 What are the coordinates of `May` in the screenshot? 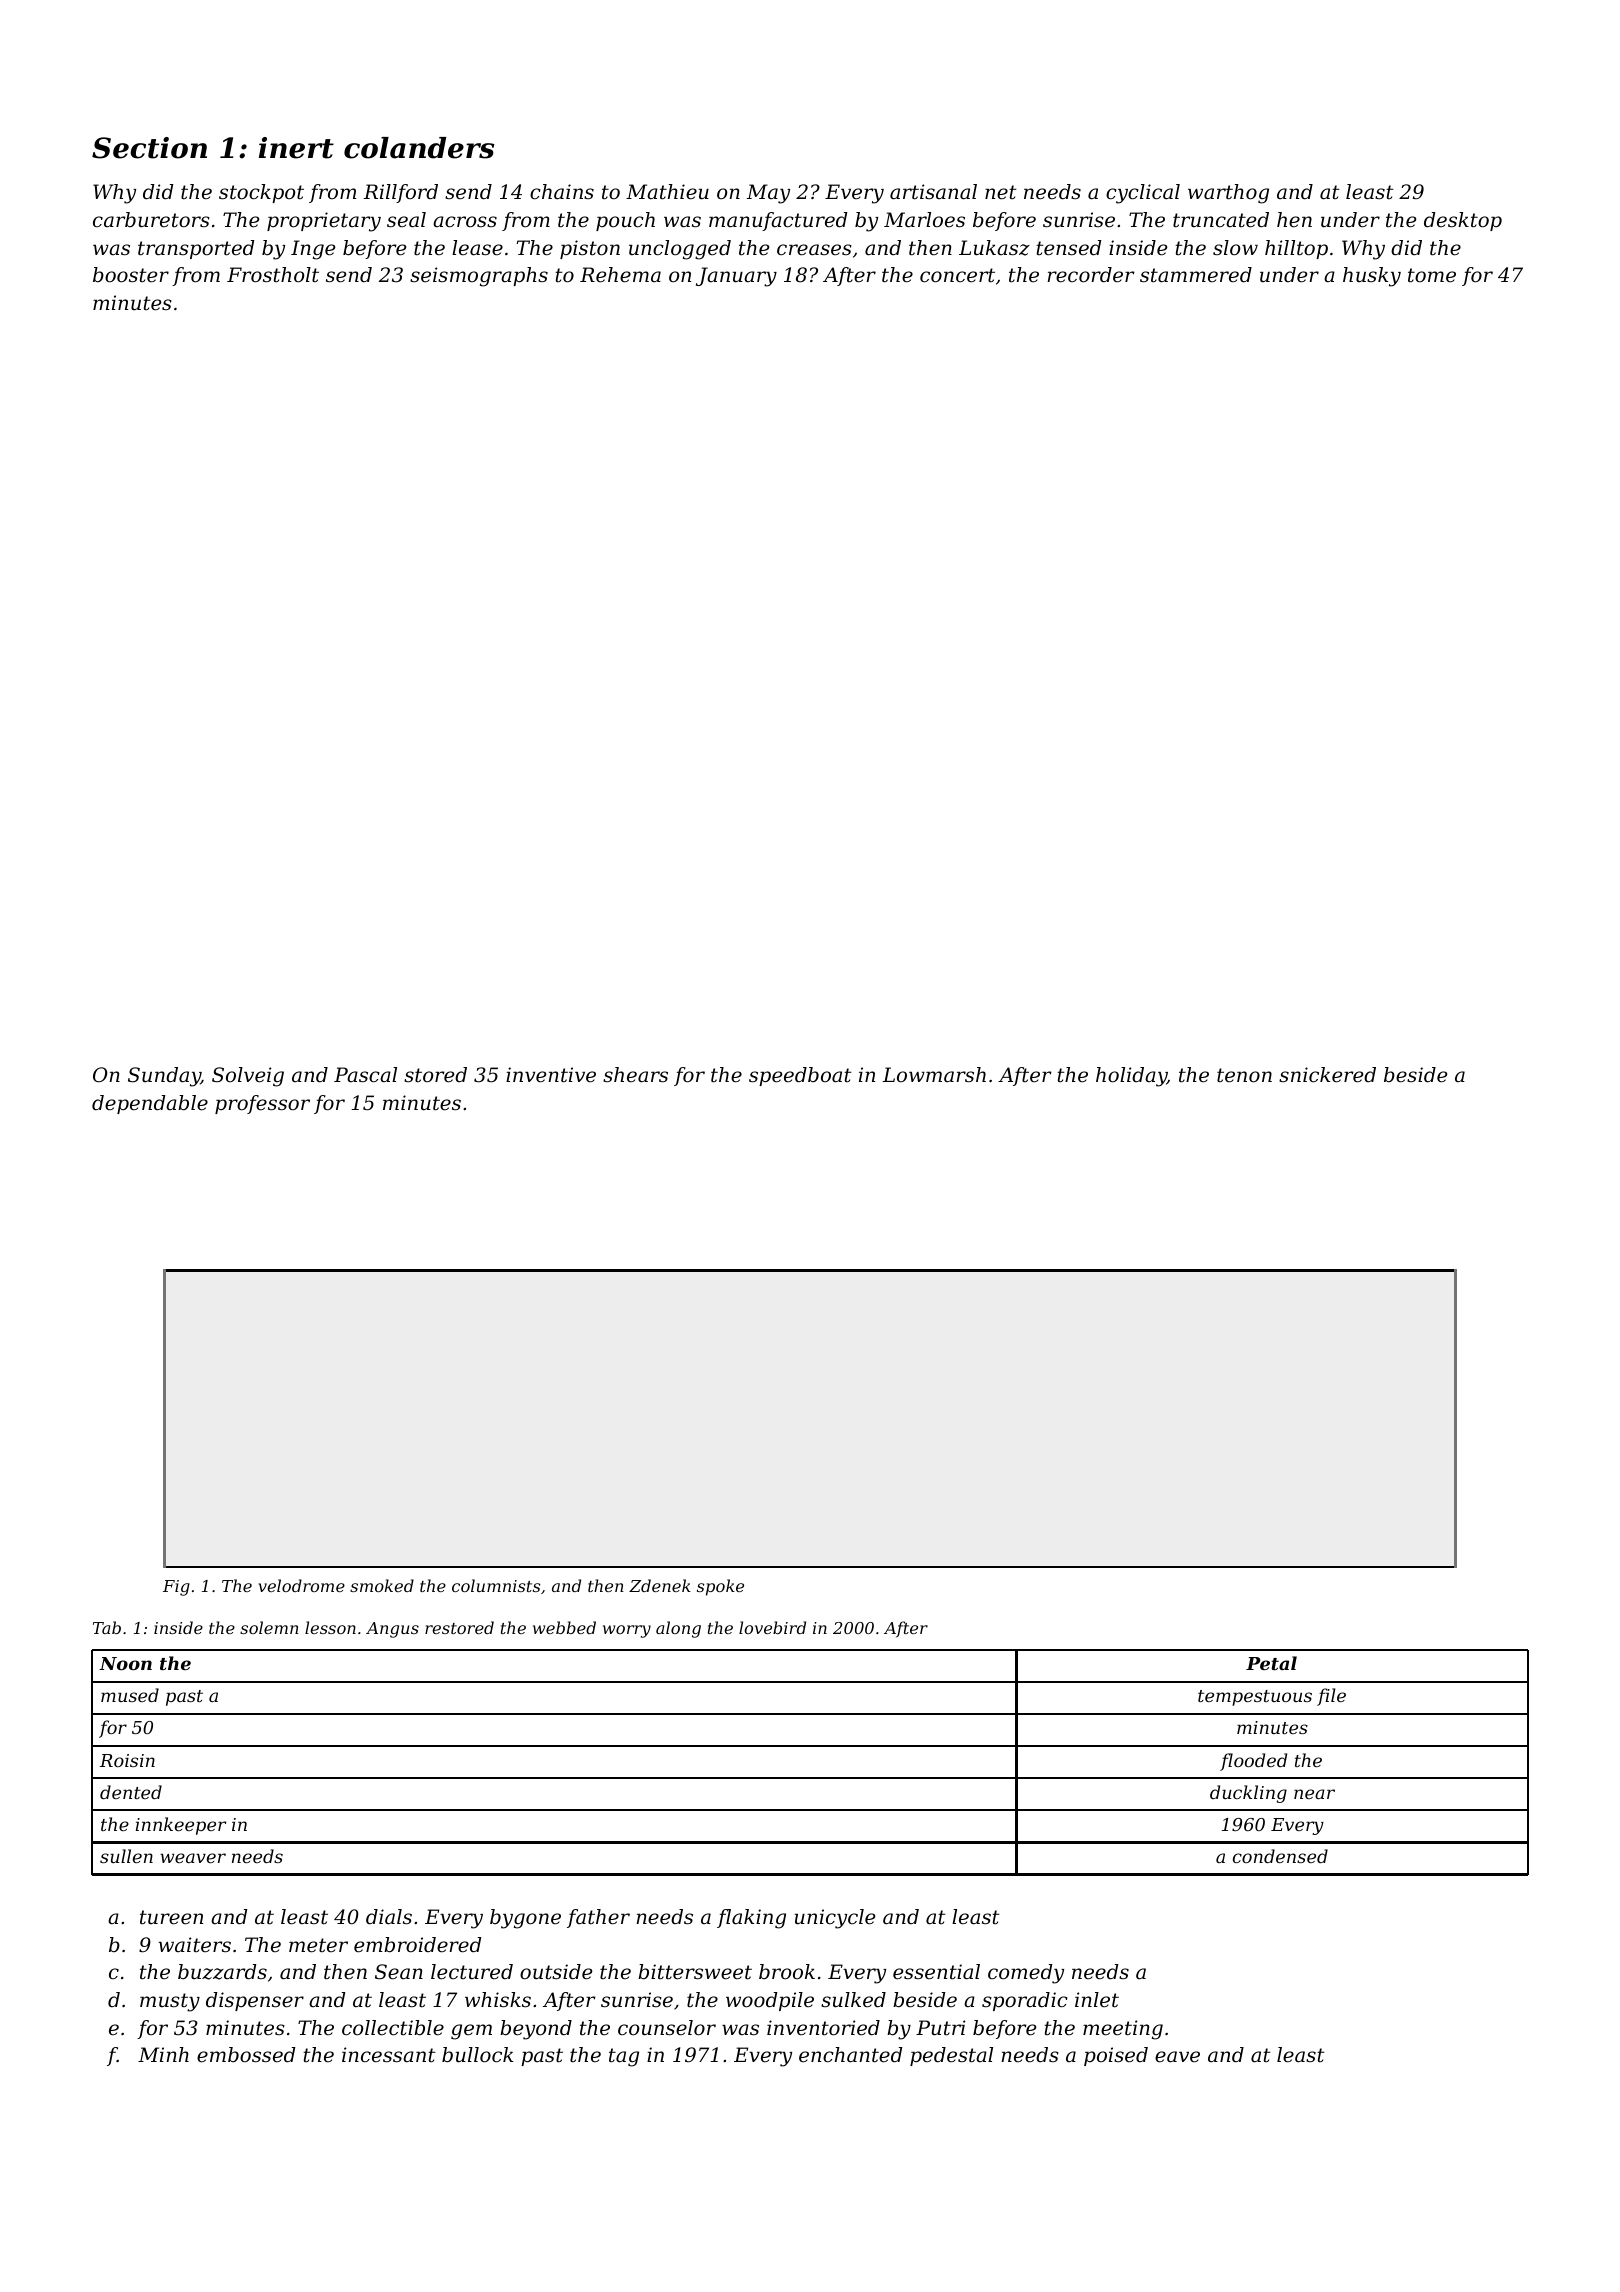 It's located at (768, 194).
